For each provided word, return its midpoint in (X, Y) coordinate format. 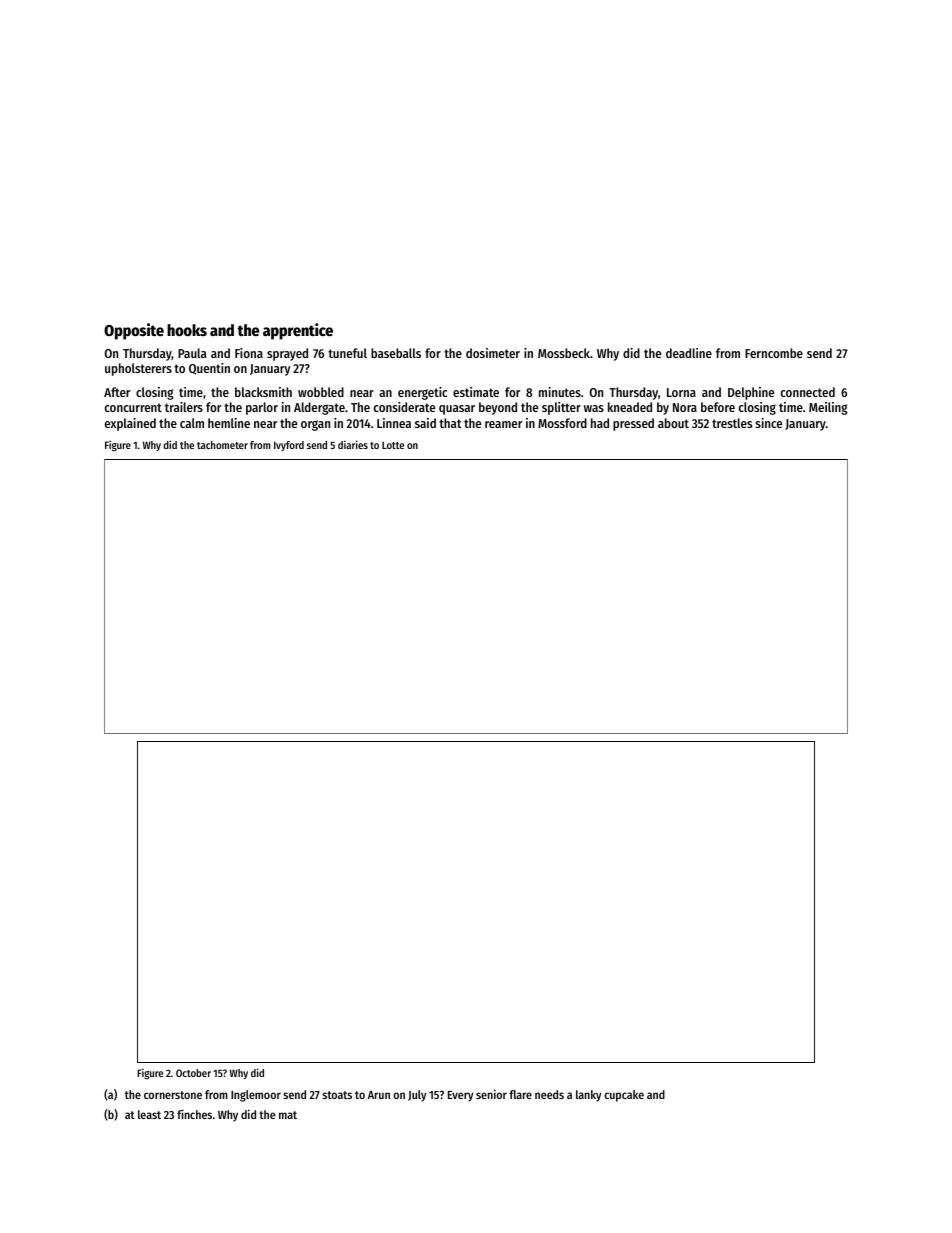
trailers (184, 407)
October (193, 1073)
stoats (337, 1095)
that (450, 423)
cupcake (624, 1096)
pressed (633, 424)
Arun (379, 1095)
